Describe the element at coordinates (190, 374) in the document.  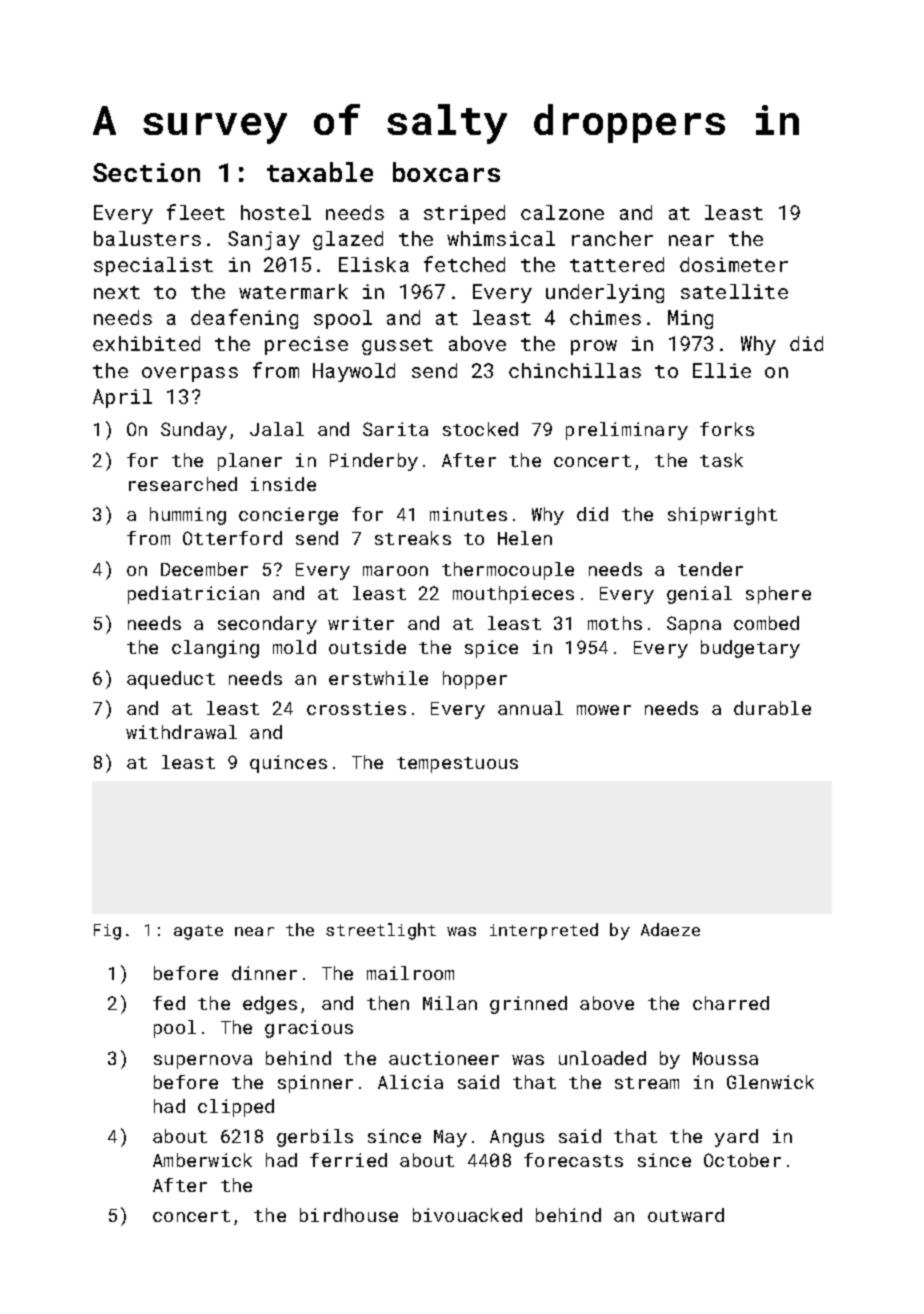
I see `overpass` at that location.
